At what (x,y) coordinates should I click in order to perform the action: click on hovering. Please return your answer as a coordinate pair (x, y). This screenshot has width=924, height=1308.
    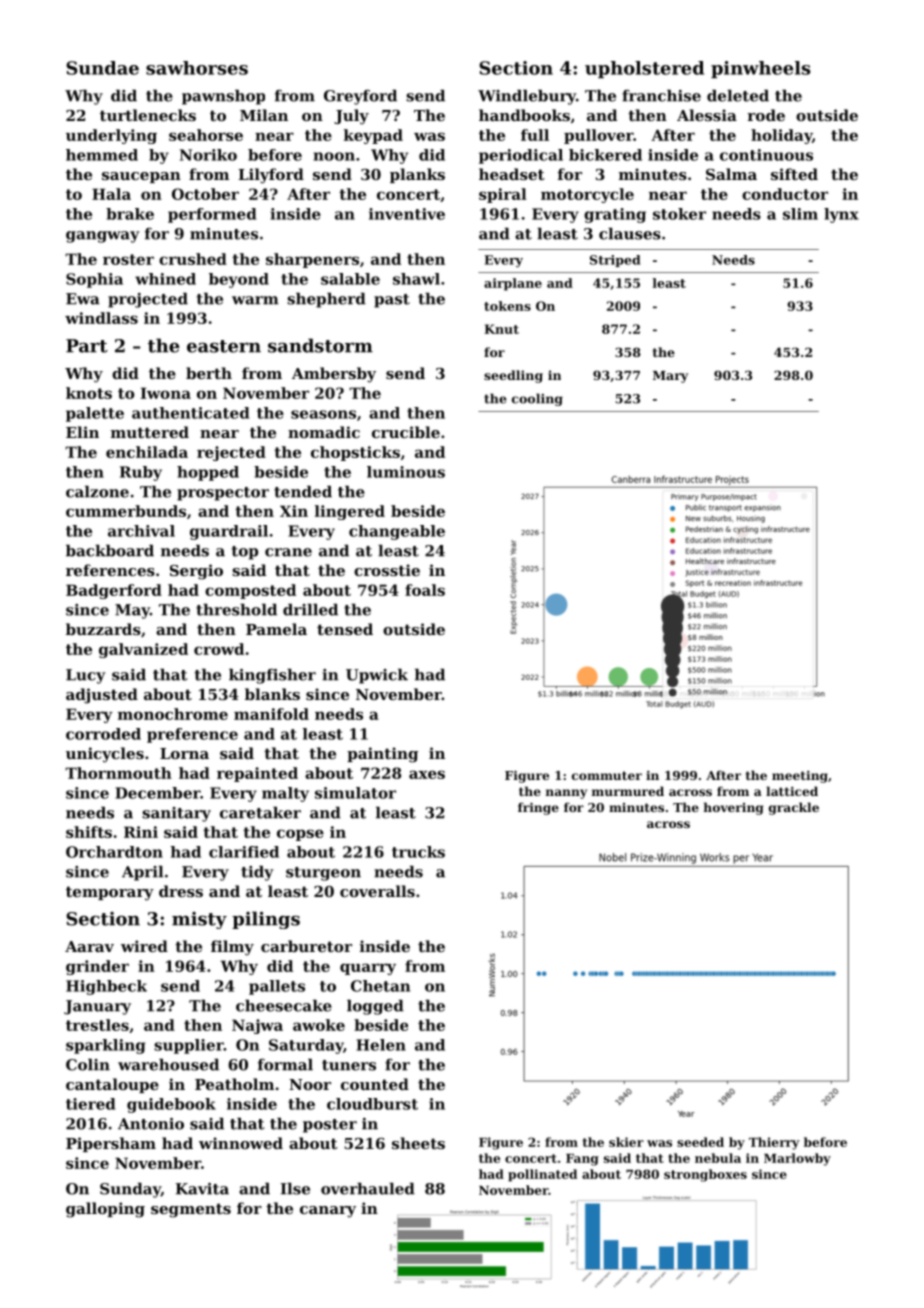
    Looking at the image, I should click on (733, 808).
